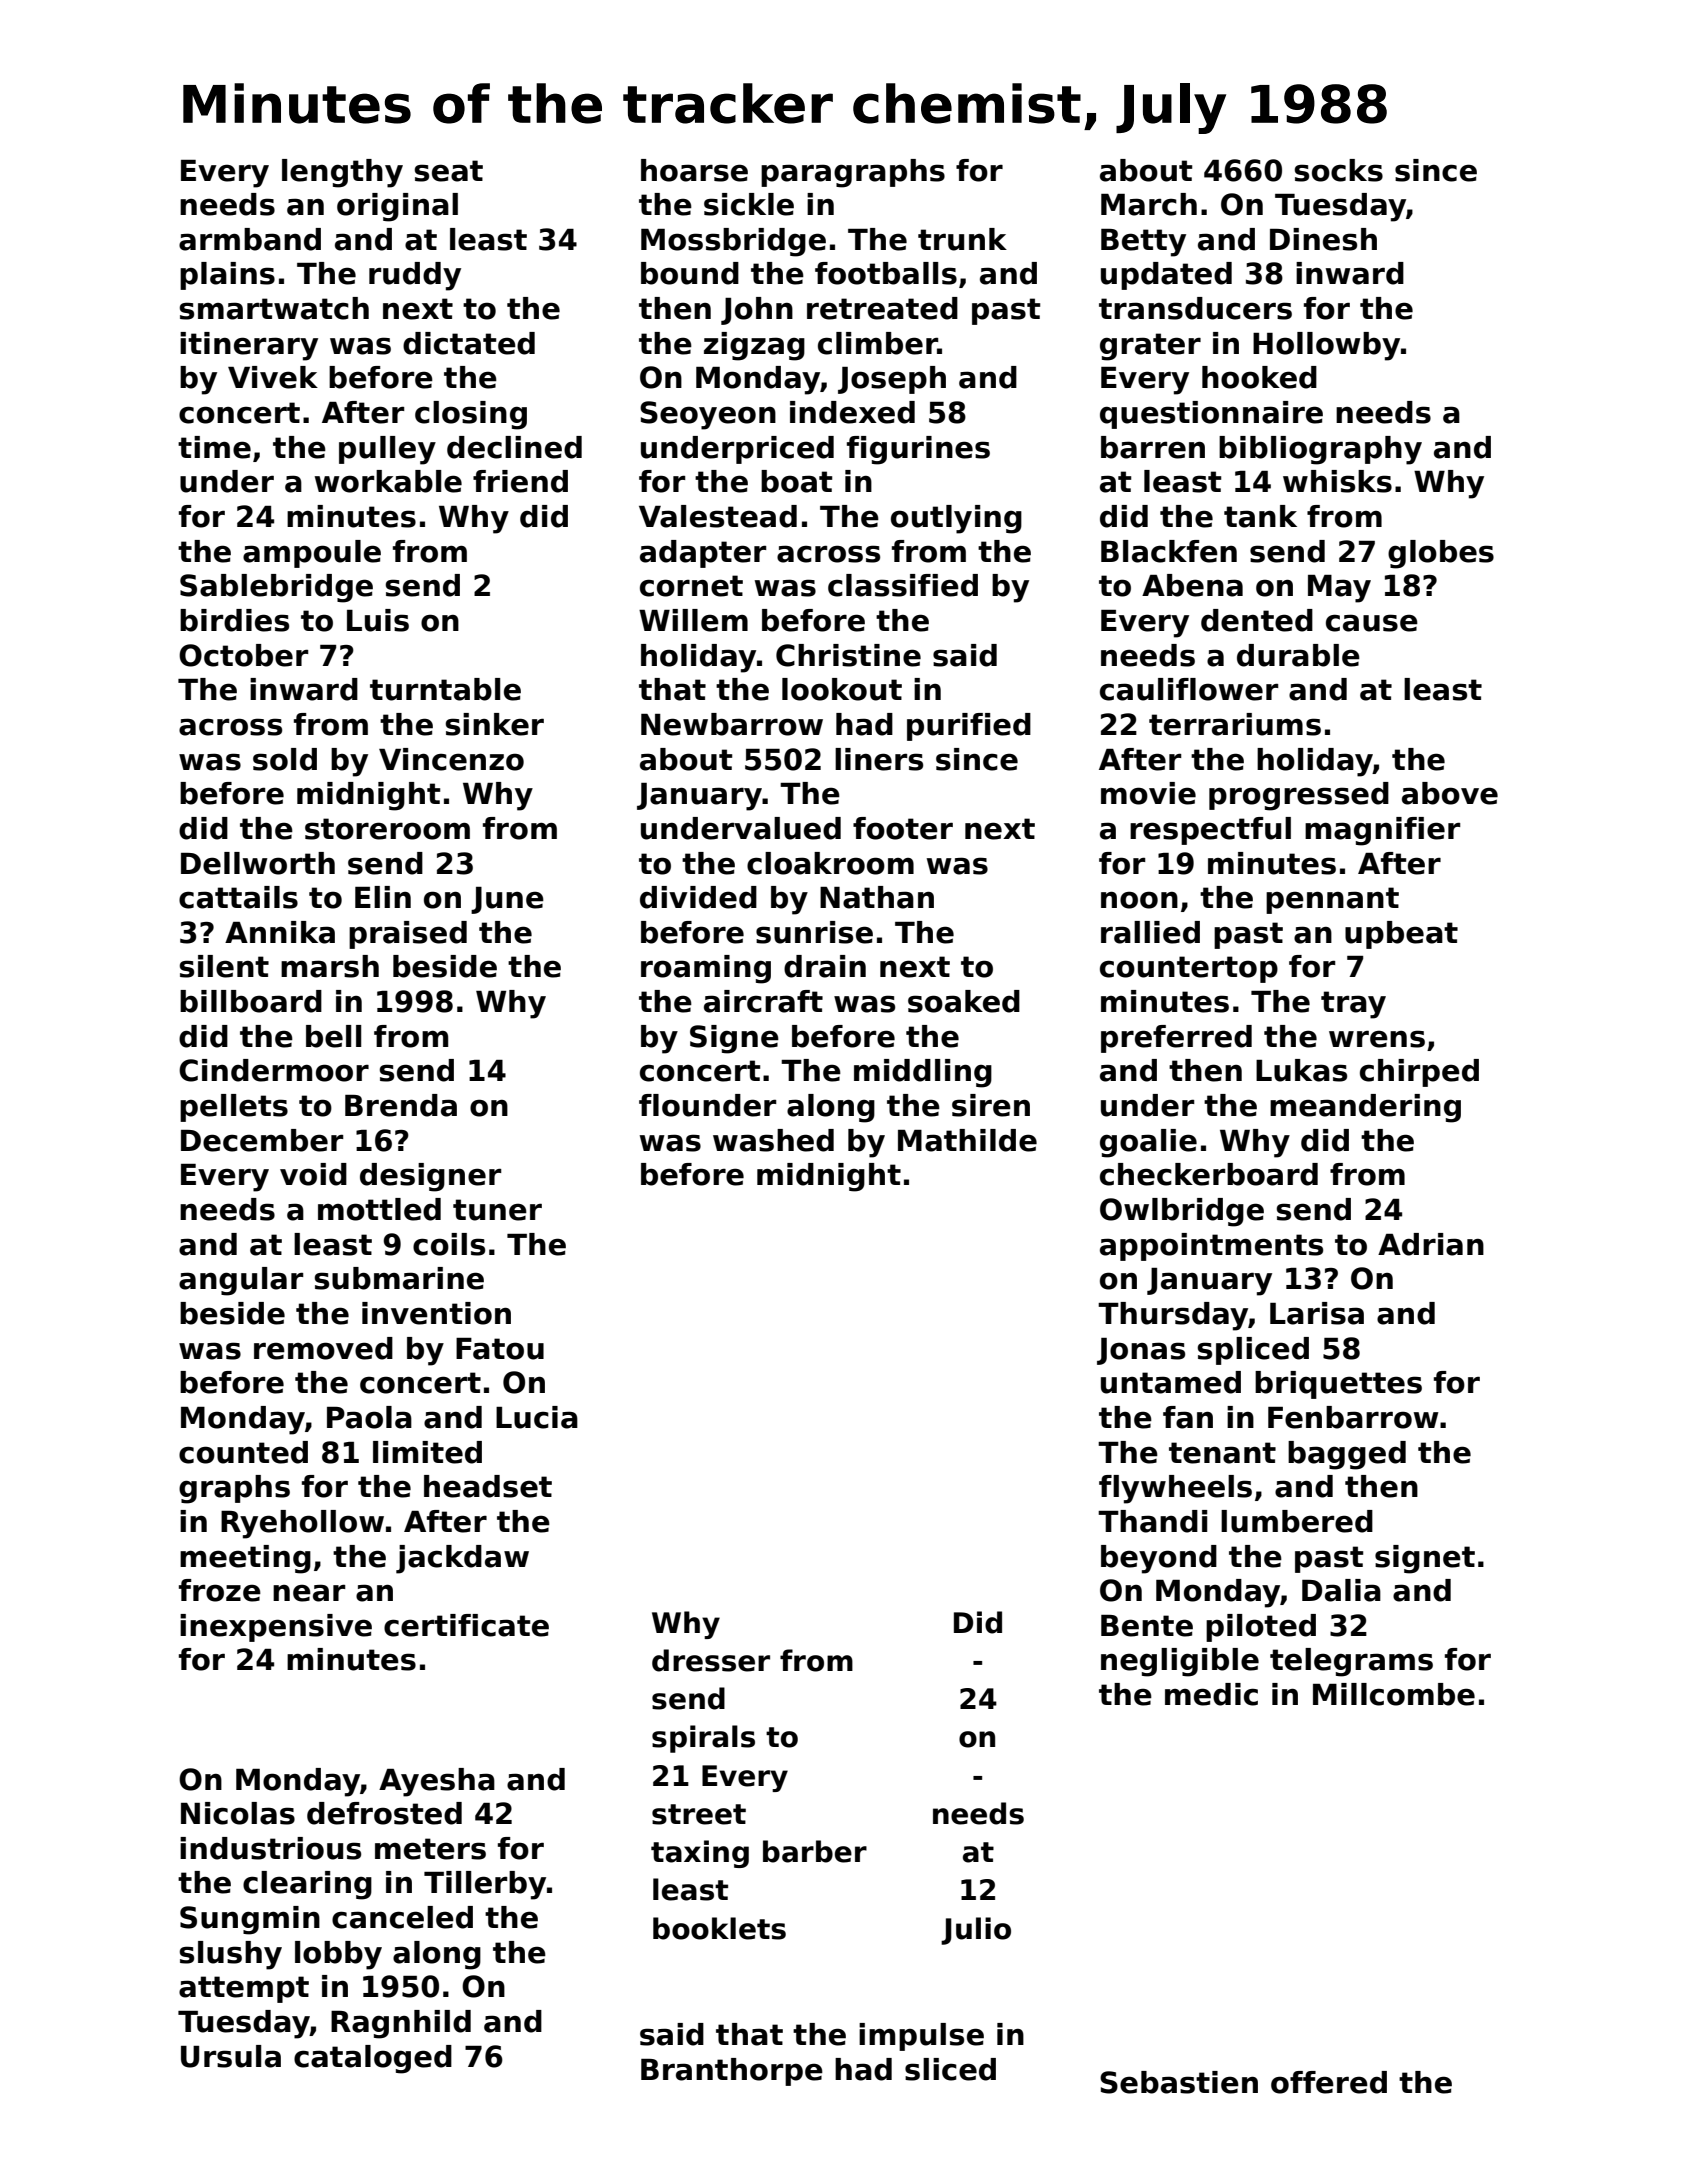  What do you see at coordinates (495, 724) in the screenshot?
I see `sinker` at bounding box center [495, 724].
